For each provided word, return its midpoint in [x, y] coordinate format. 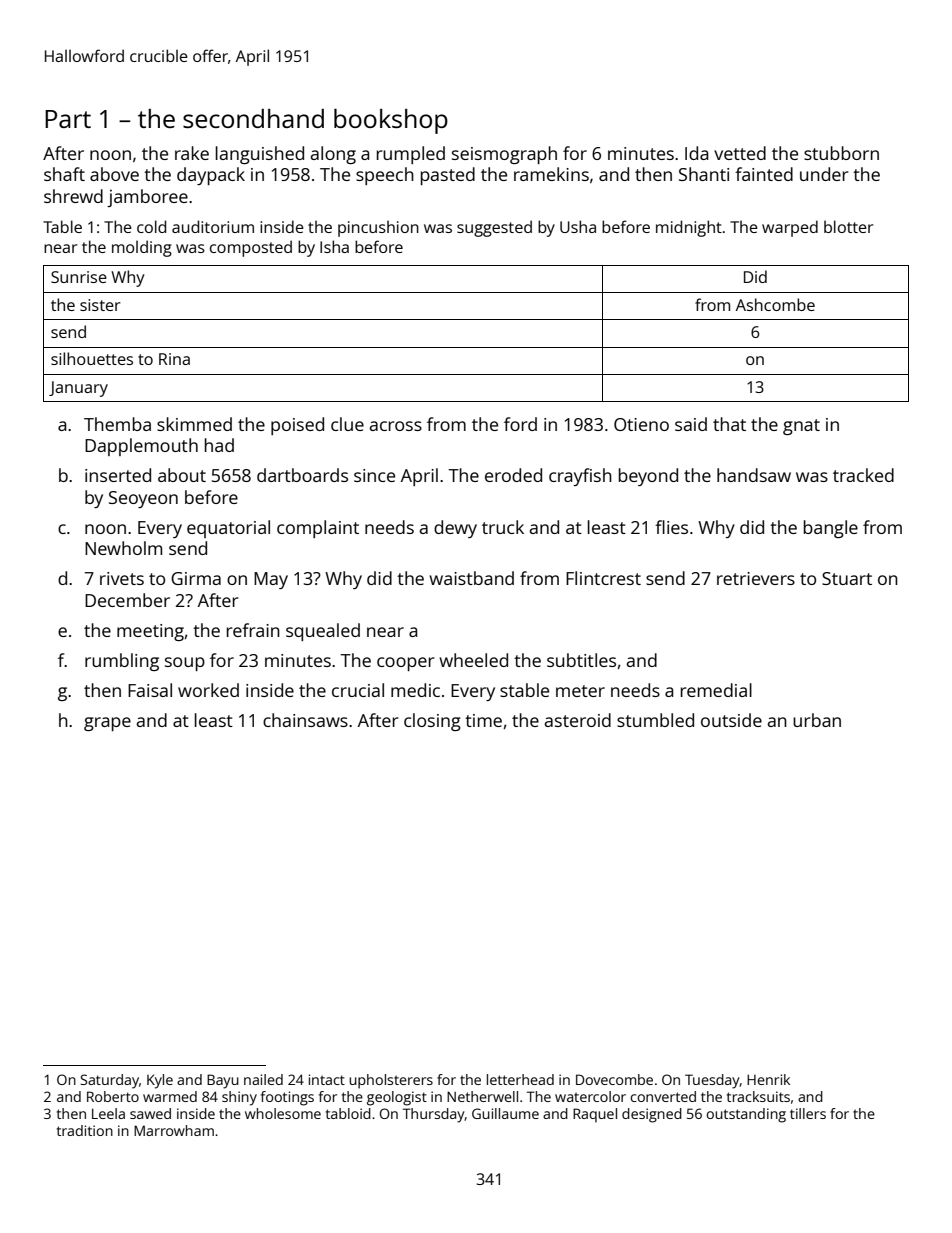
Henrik [768, 1079]
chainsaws [305, 720]
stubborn [841, 153]
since [374, 475]
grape [107, 724]
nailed [263, 1079]
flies [671, 527]
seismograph [504, 155]
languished [260, 155]
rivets [122, 578]
